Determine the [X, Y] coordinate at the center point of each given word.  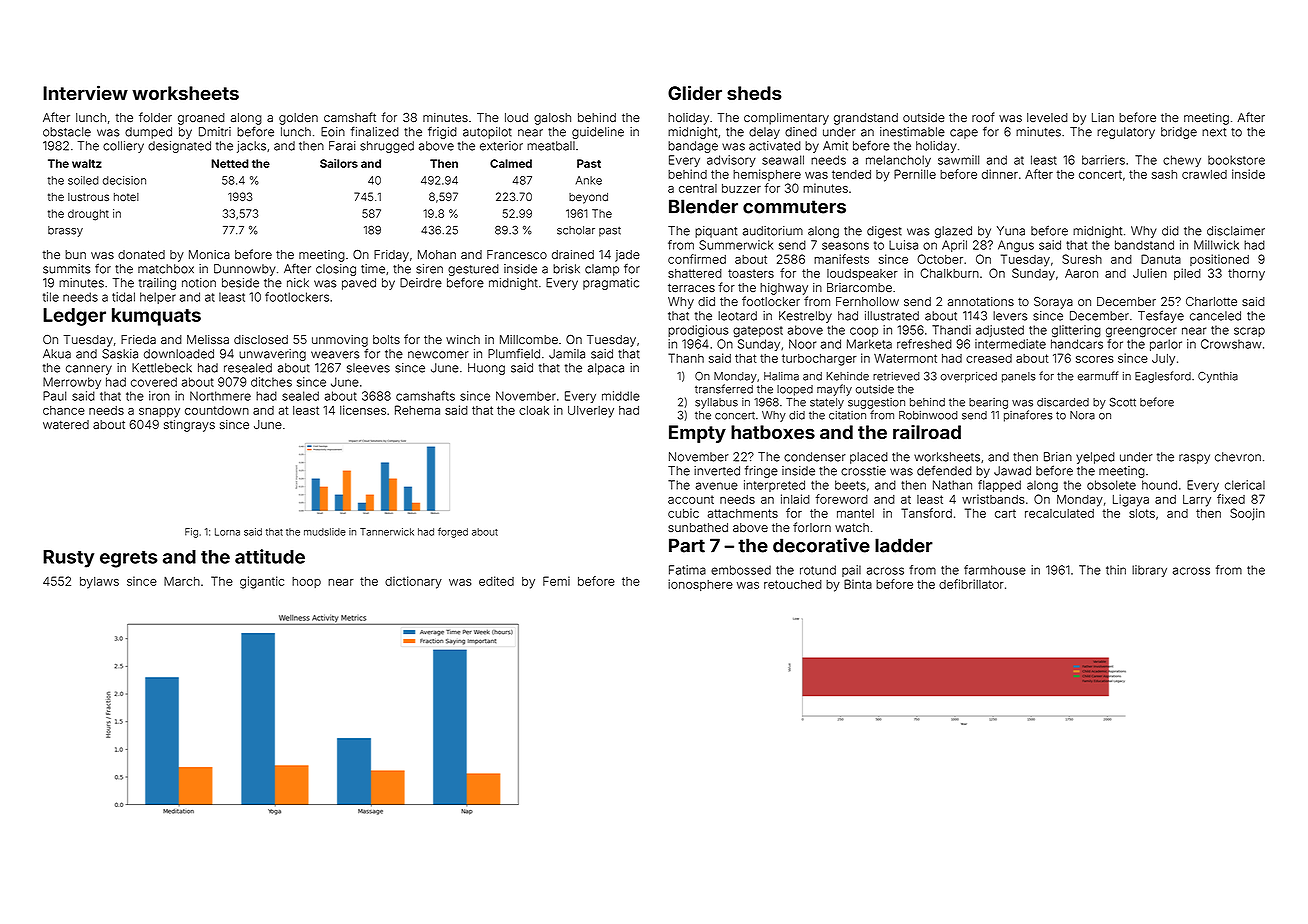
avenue [717, 486]
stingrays [189, 426]
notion [199, 283]
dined [801, 132]
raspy [1194, 459]
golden [298, 119]
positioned [1219, 260]
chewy [1182, 161]
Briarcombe [859, 287]
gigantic [262, 582]
